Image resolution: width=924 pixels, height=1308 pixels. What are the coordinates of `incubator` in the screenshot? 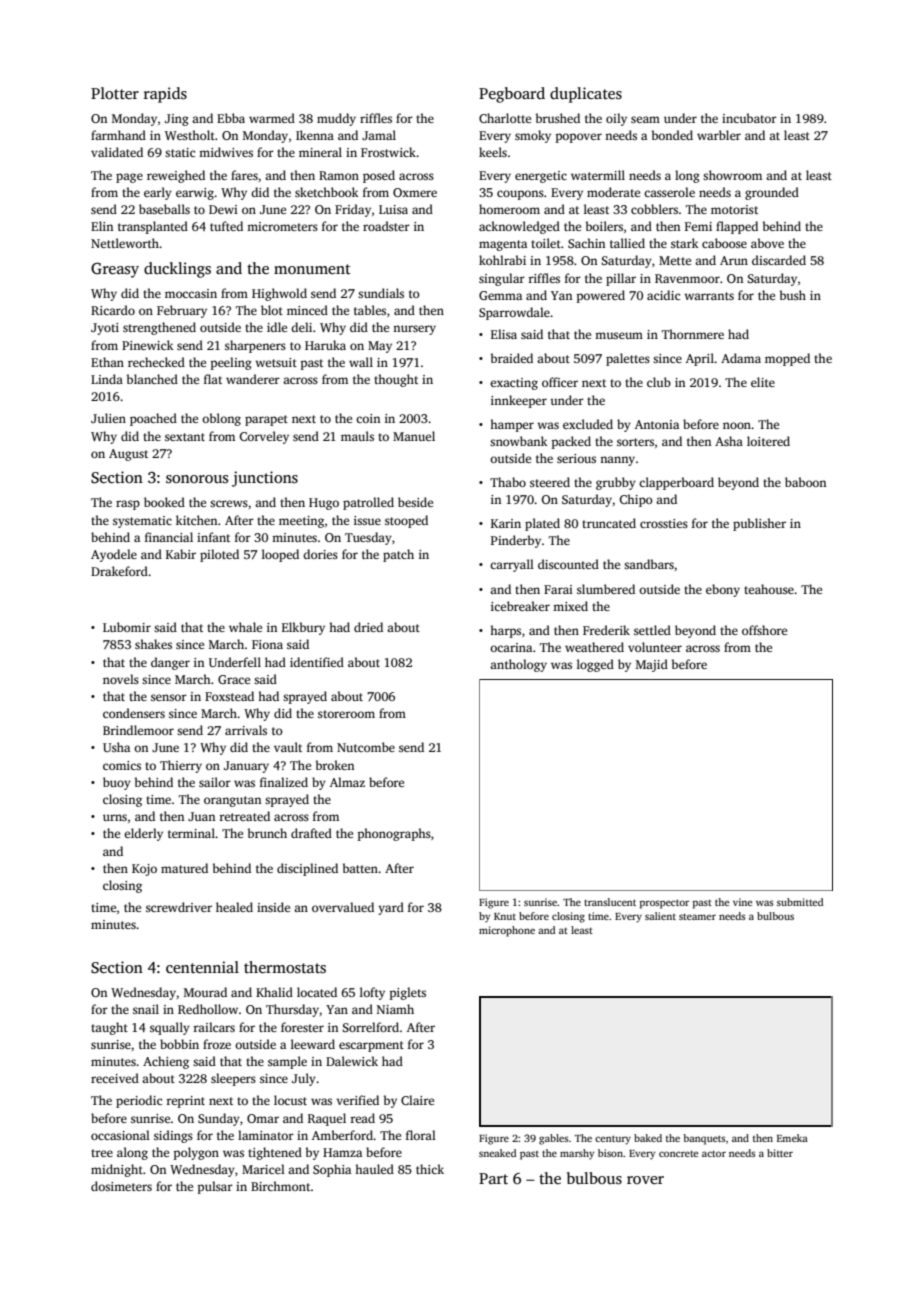 It's located at (749, 118).
